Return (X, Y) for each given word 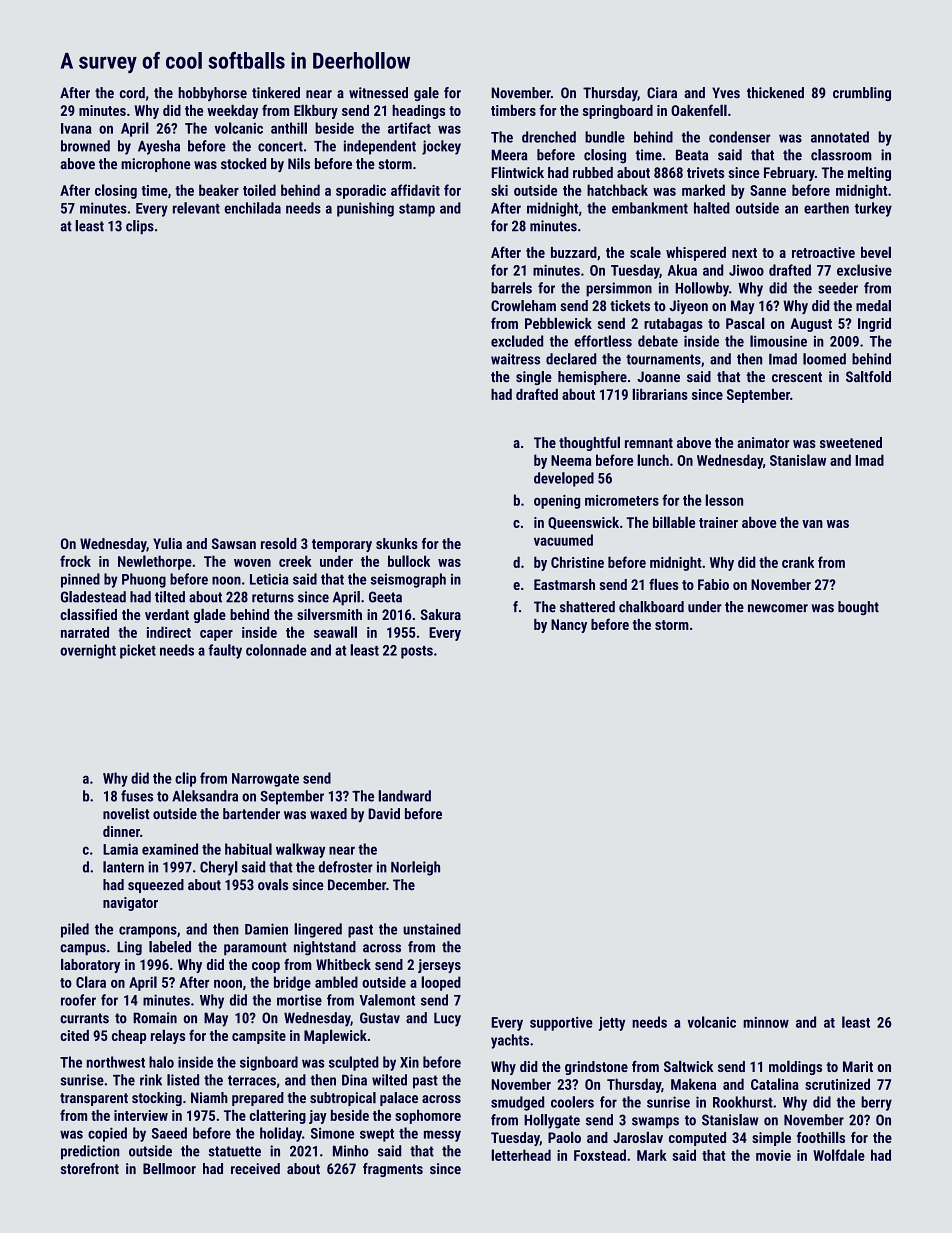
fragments (393, 1170)
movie (773, 1155)
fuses (137, 796)
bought (858, 608)
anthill (289, 128)
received (255, 1168)
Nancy (569, 626)
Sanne (768, 190)
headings (418, 112)
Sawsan (234, 543)
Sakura (441, 614)
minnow (766, 1022)
